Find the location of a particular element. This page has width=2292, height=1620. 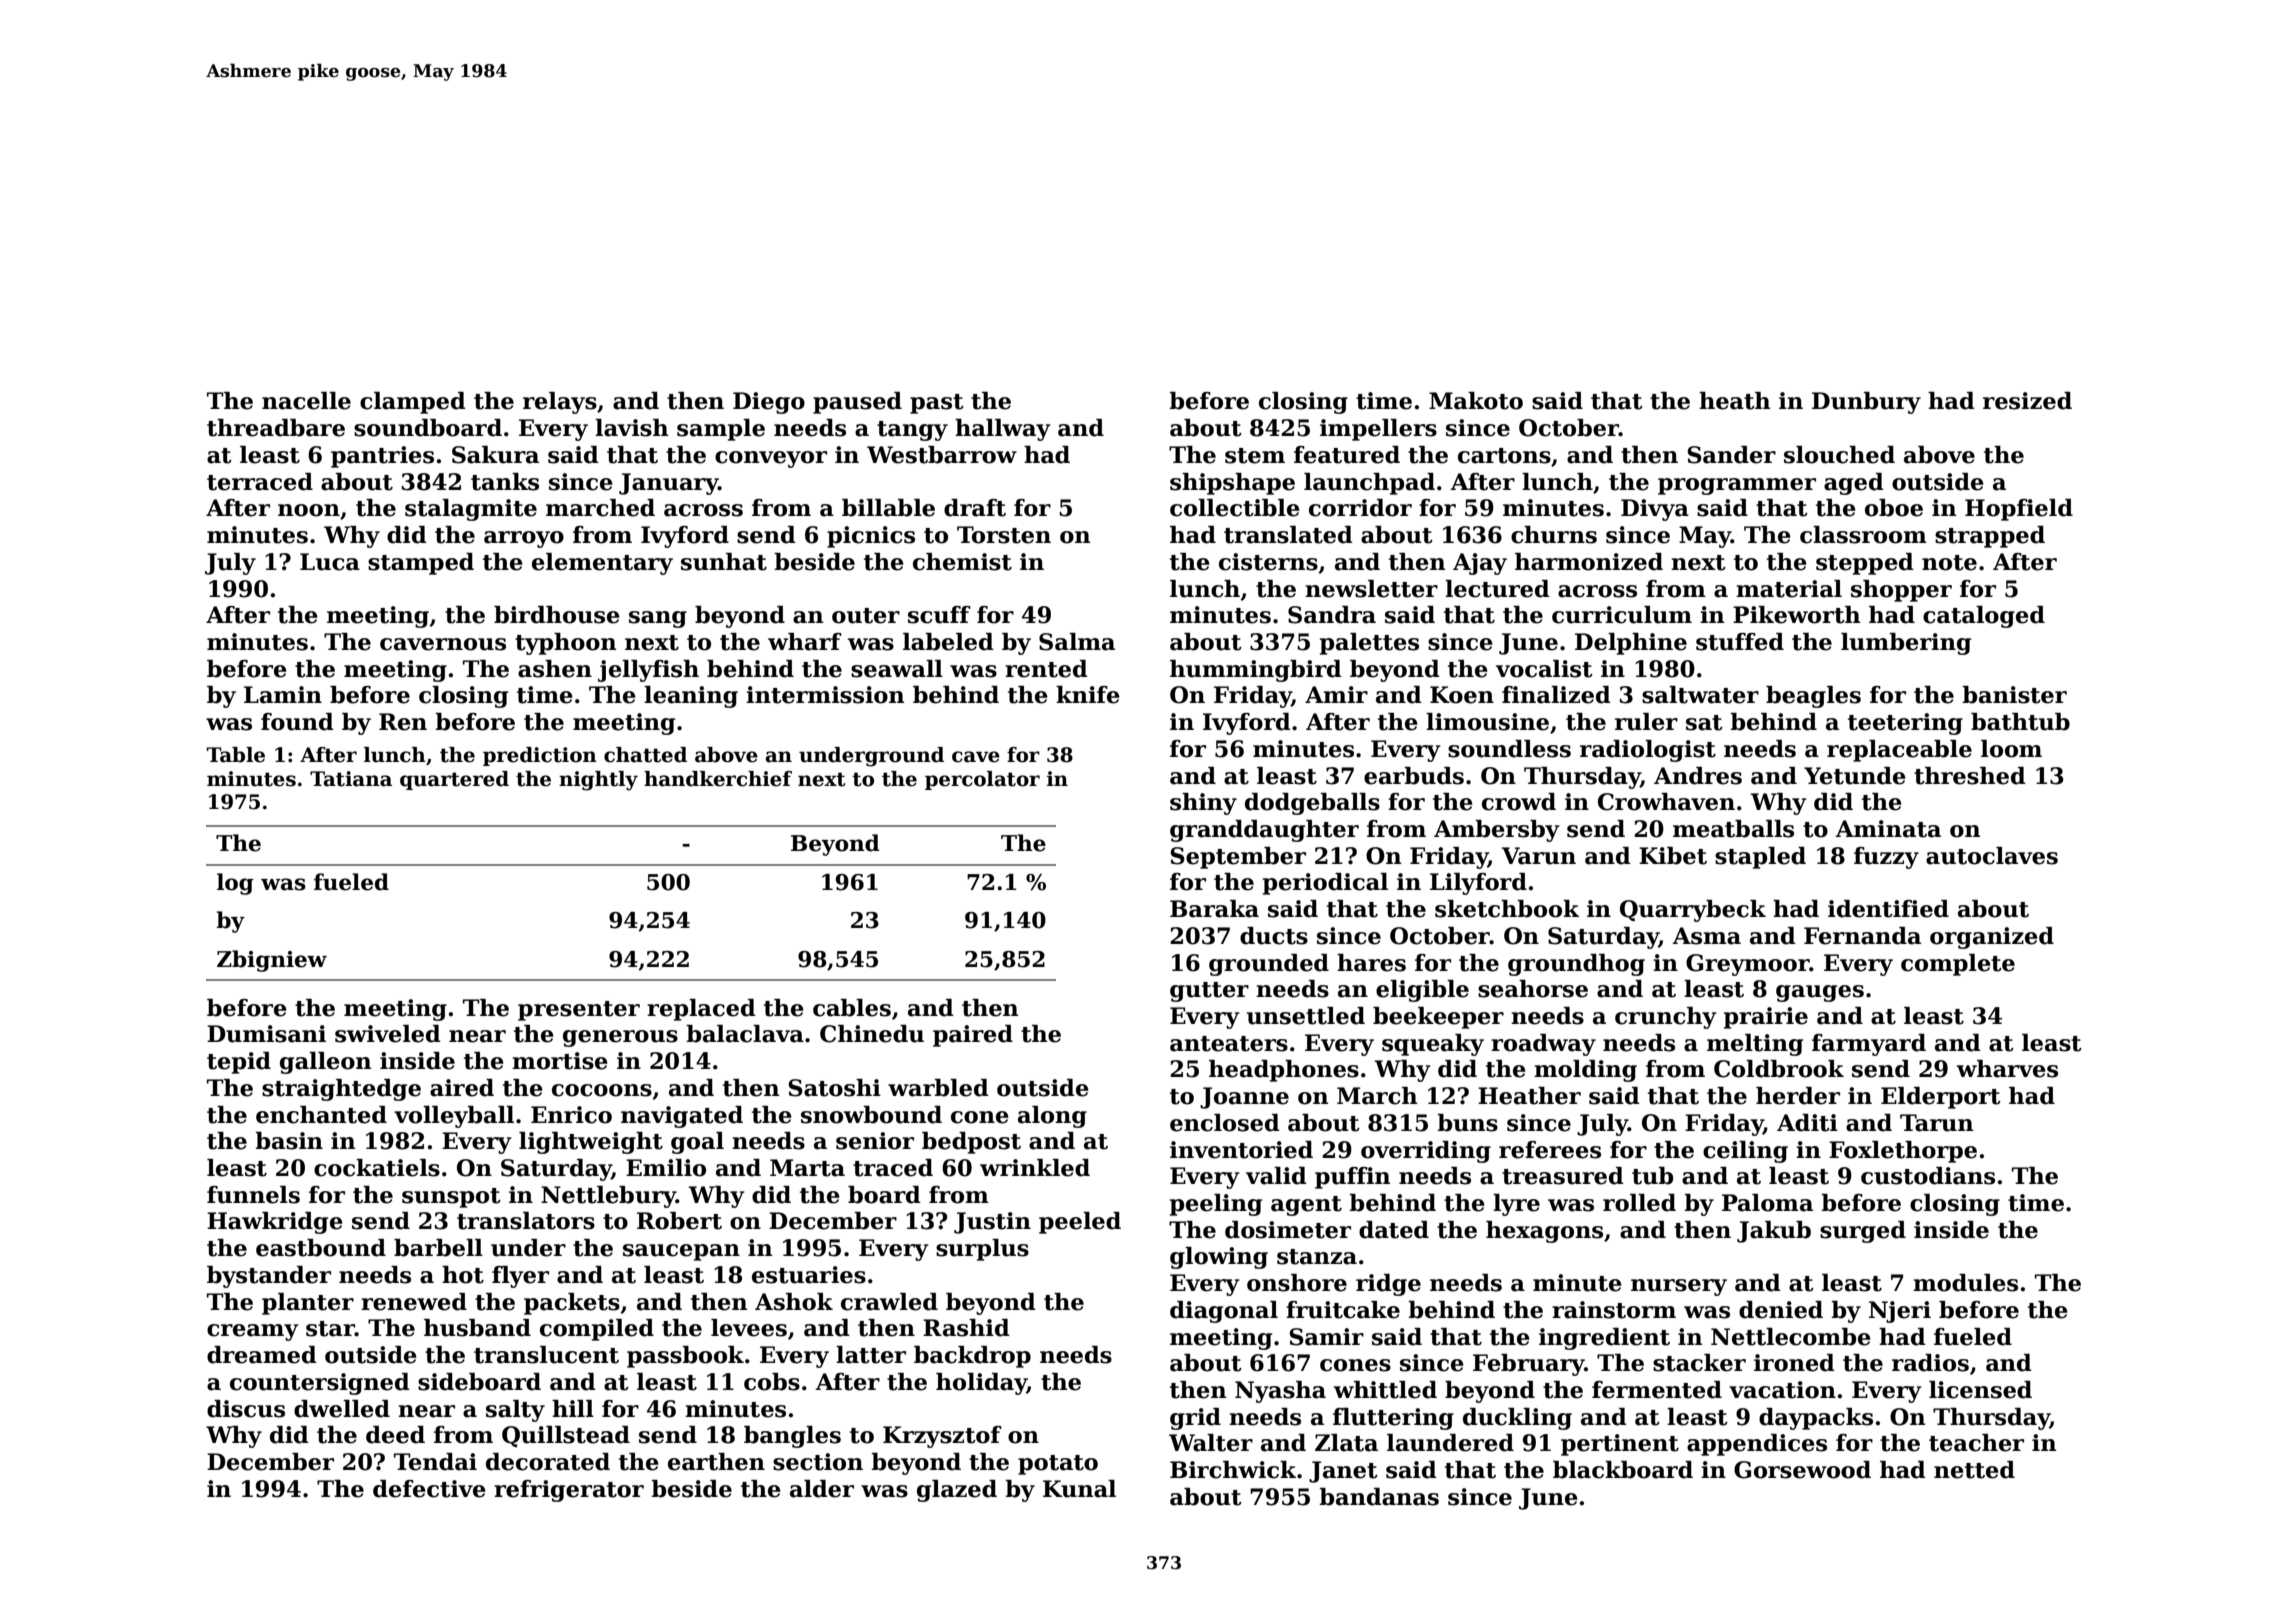

handkerchief is located at coordinates (718, 779).
